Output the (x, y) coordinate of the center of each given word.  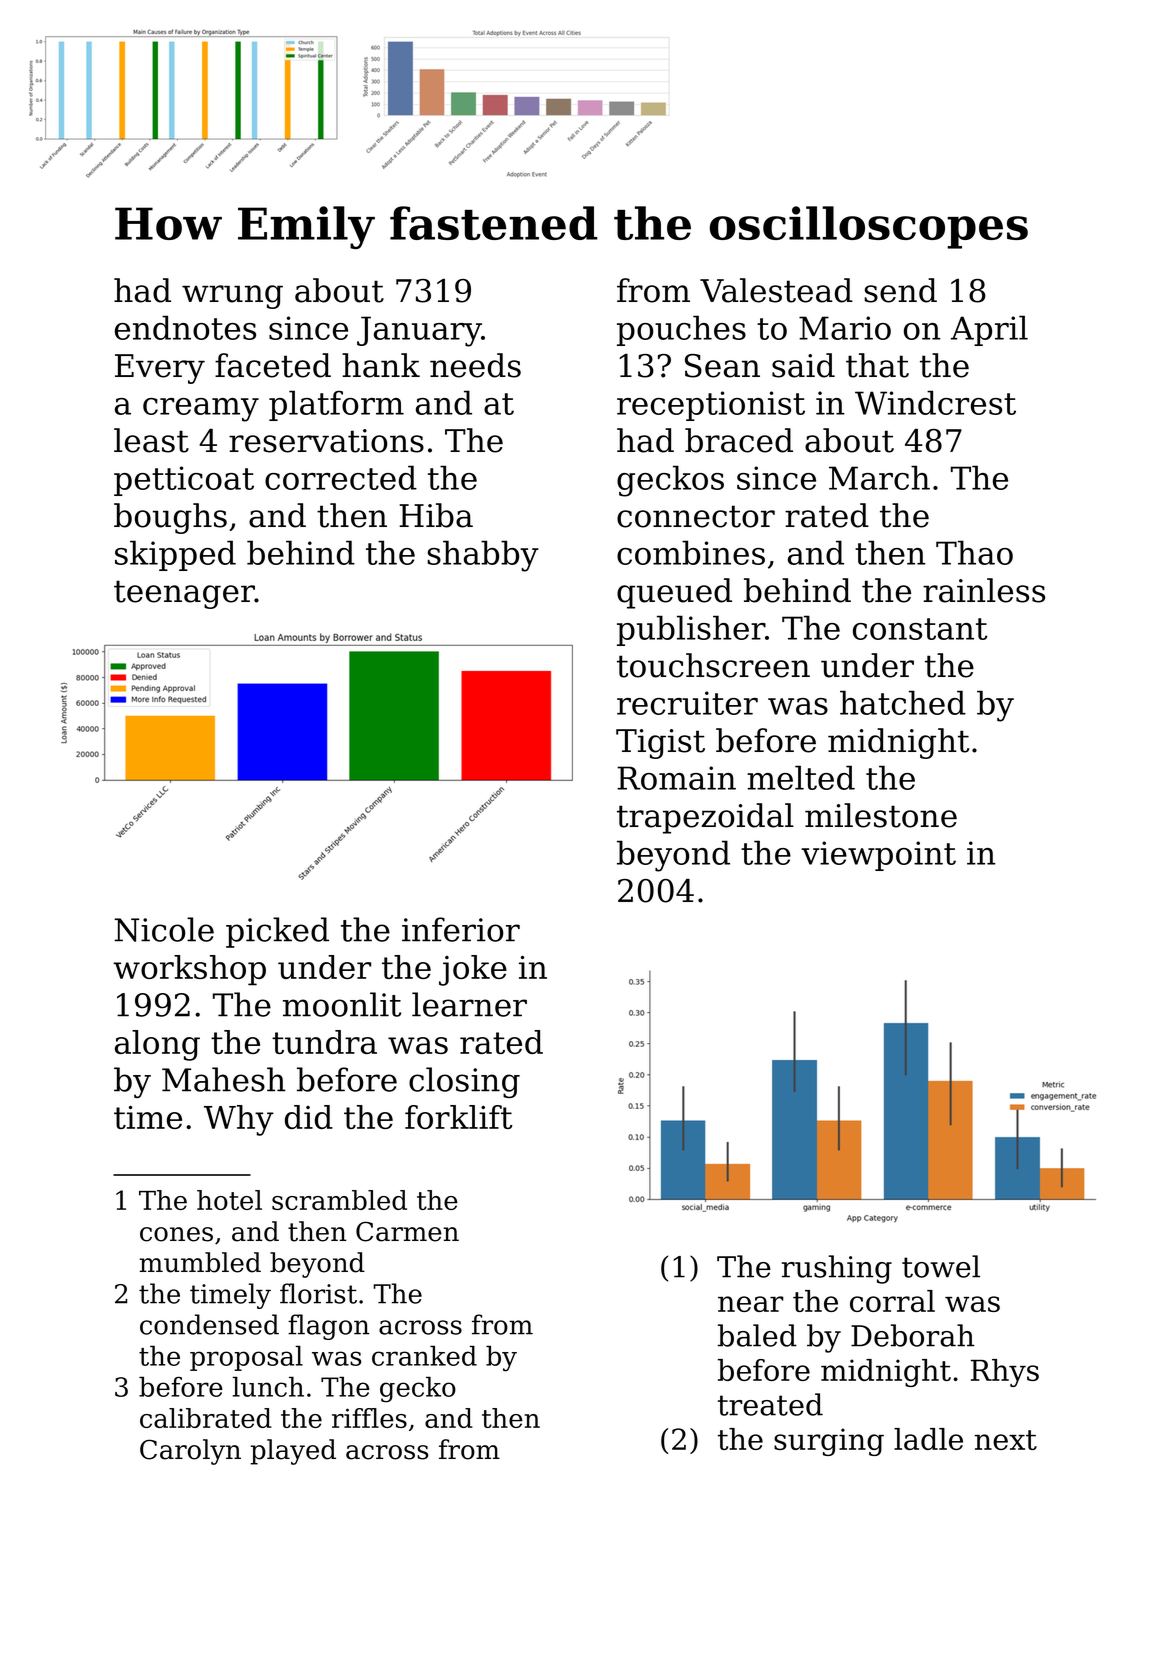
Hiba (436, 515)
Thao (974, 552)
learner (469, 1004)
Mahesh (224, 1079)
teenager (184, 594)
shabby (483, 556)
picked (277, 932)
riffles (369, 1418)
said (803, 365)
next (1006, 1440)
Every (160, 369)
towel (941, 1266)
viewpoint (878, 856)
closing (464, 1082)
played (293, 1452)
